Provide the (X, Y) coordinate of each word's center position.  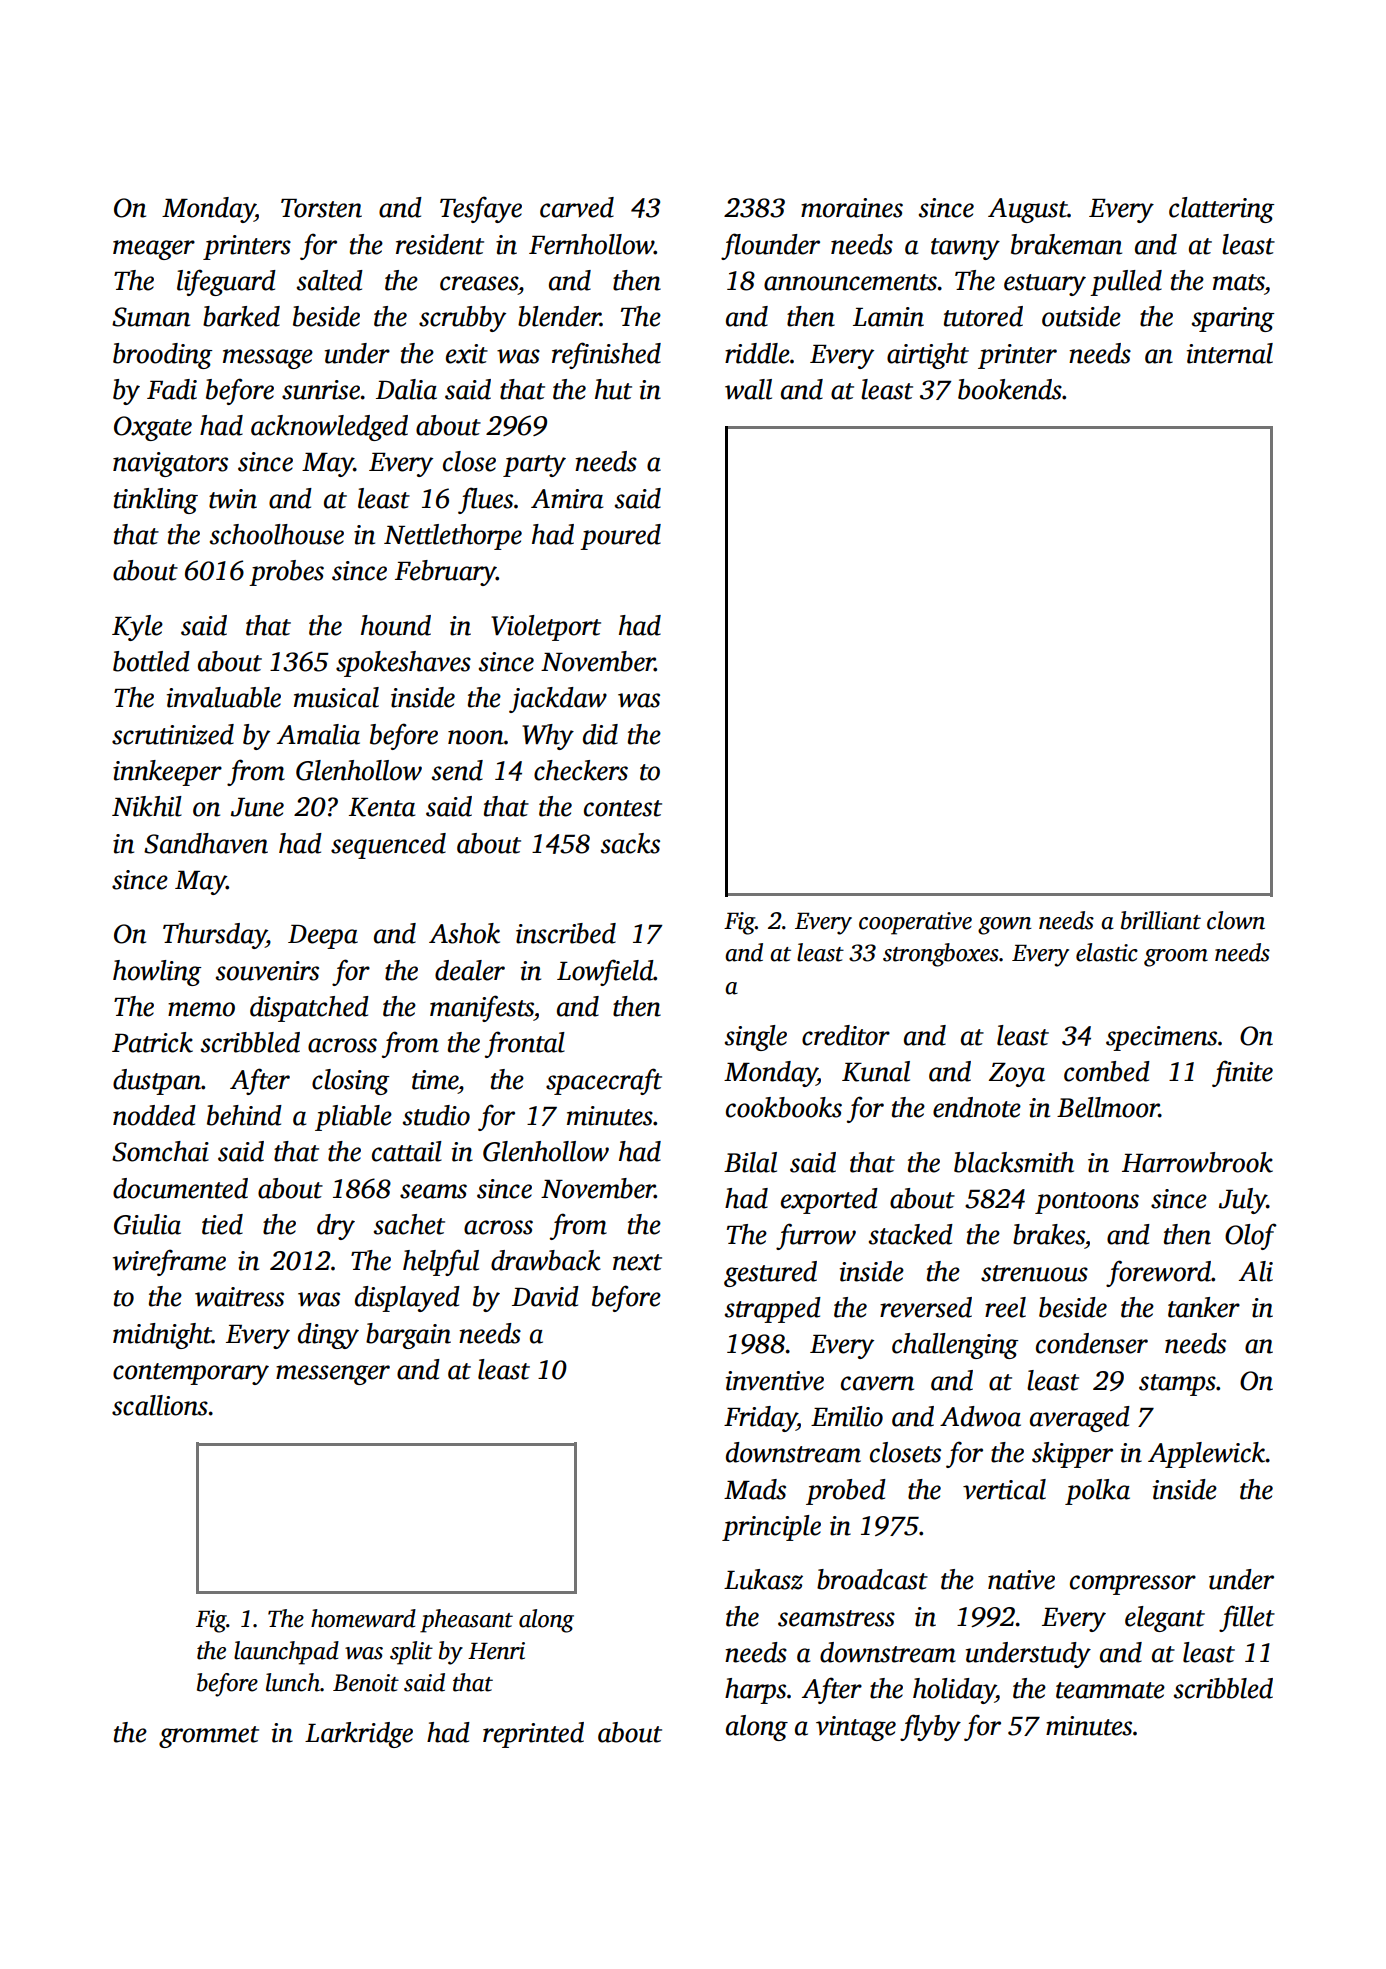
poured (620, 537)
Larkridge (359, 1735)
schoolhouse (277, 534)
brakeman (1066, 244)
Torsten (321, 208)
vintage (856, 1728)
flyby (930, 1727)
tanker (1204, 1307)
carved (577, 207)
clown (1236, 920)
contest (623, 808)
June (257, 807)
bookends (1010, 389)
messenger (333, 1375)
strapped (773, 1310)
